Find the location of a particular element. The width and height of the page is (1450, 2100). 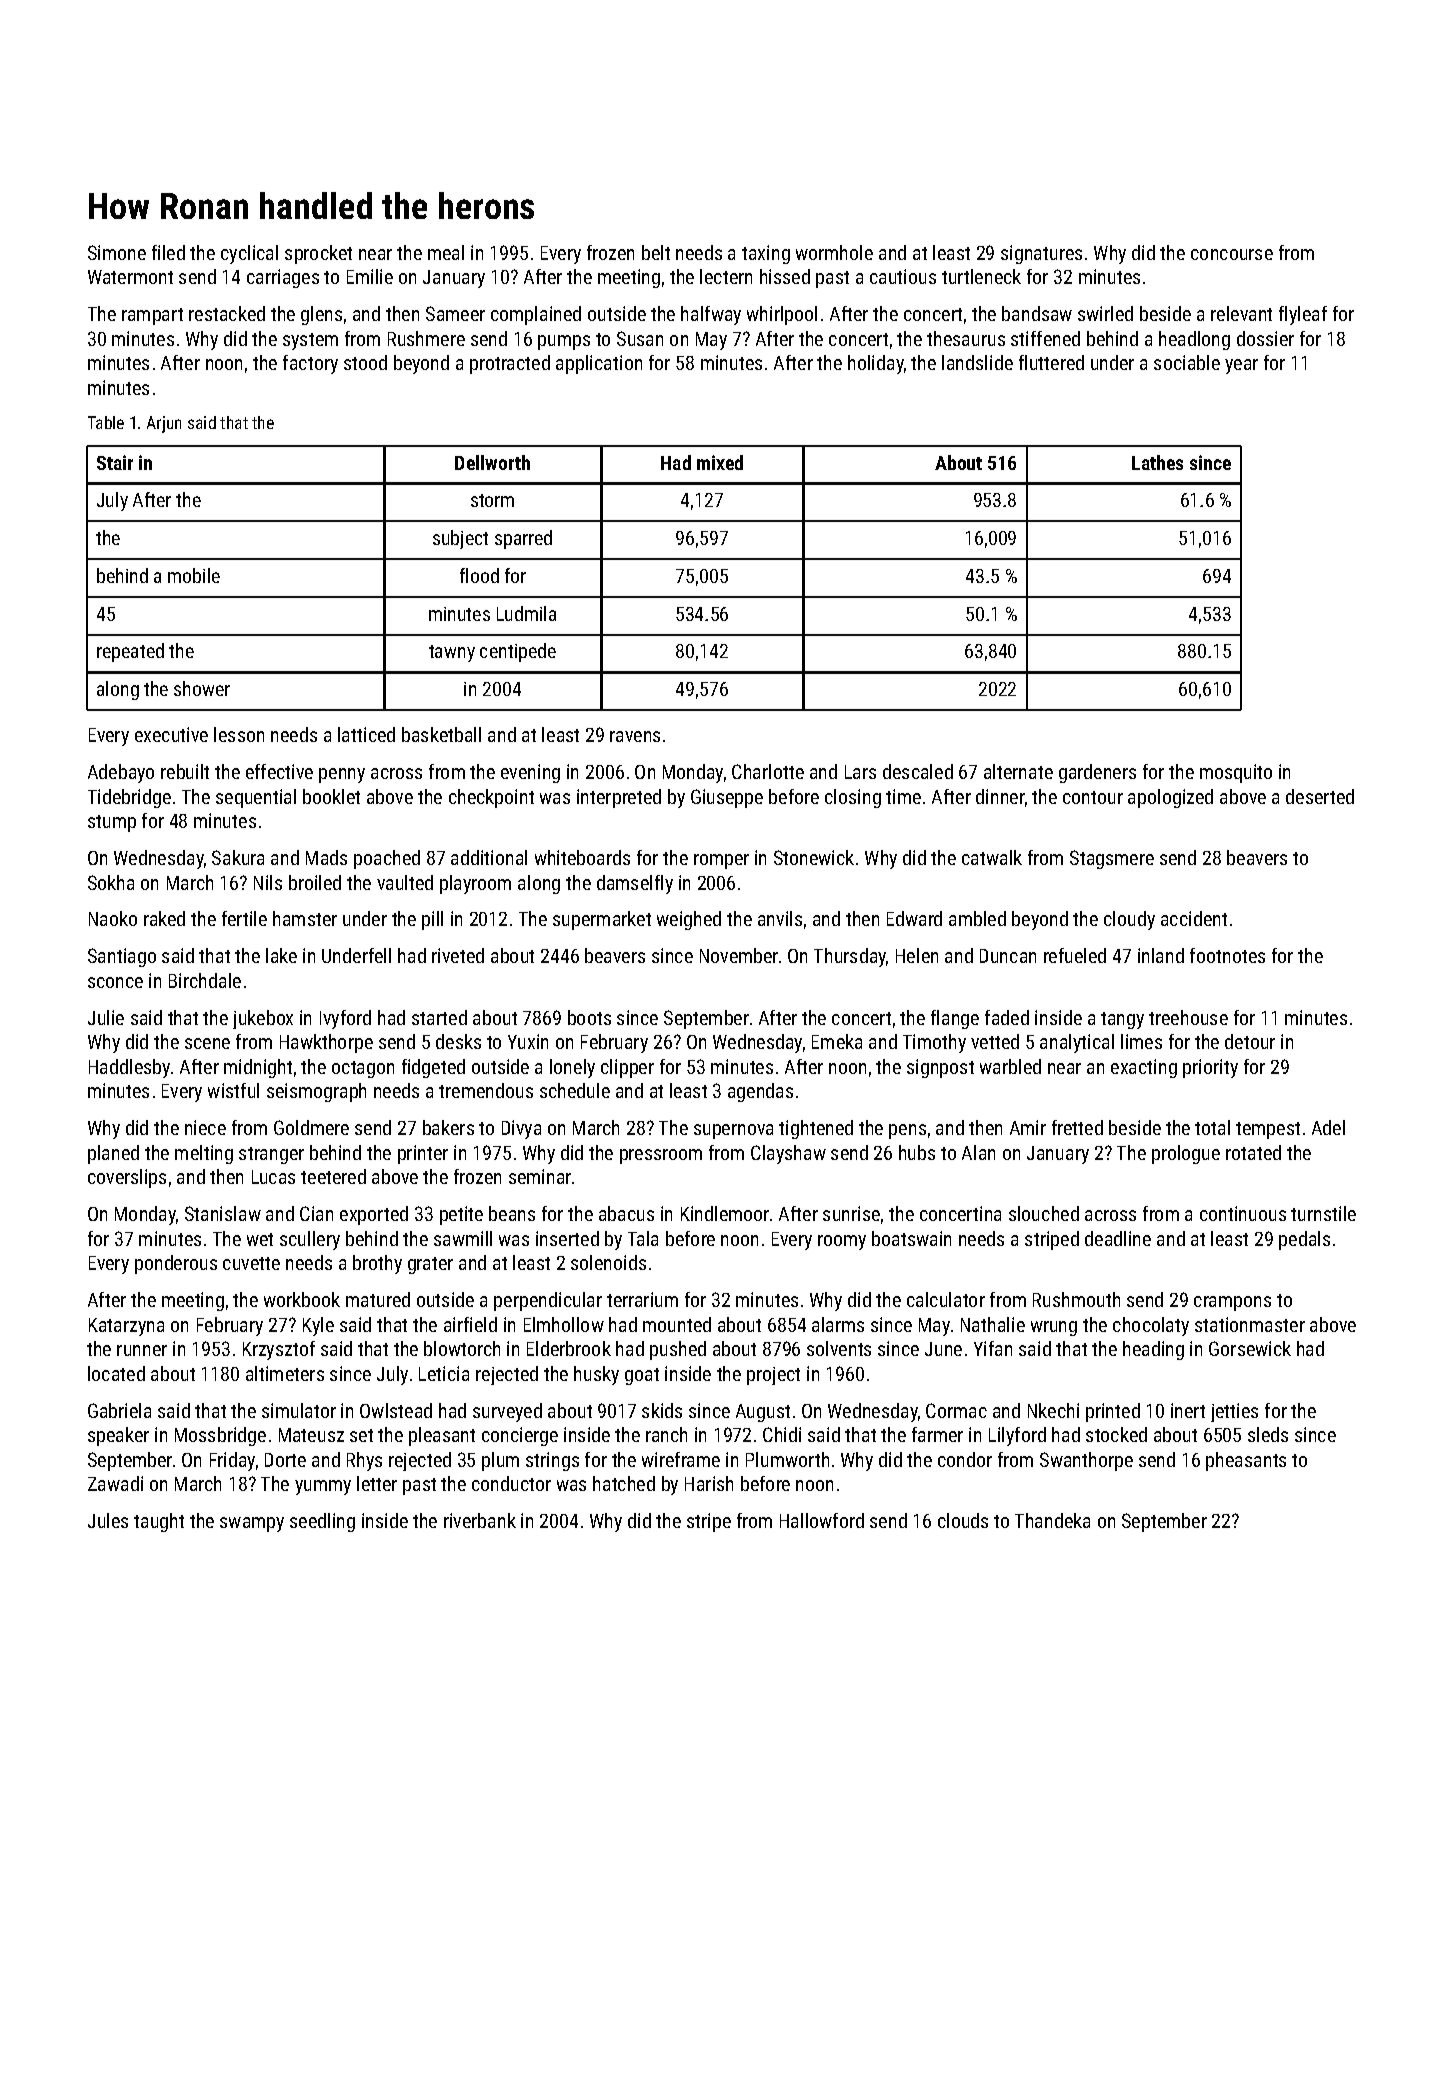

Lathes is located at coordinates (1157, 462).
